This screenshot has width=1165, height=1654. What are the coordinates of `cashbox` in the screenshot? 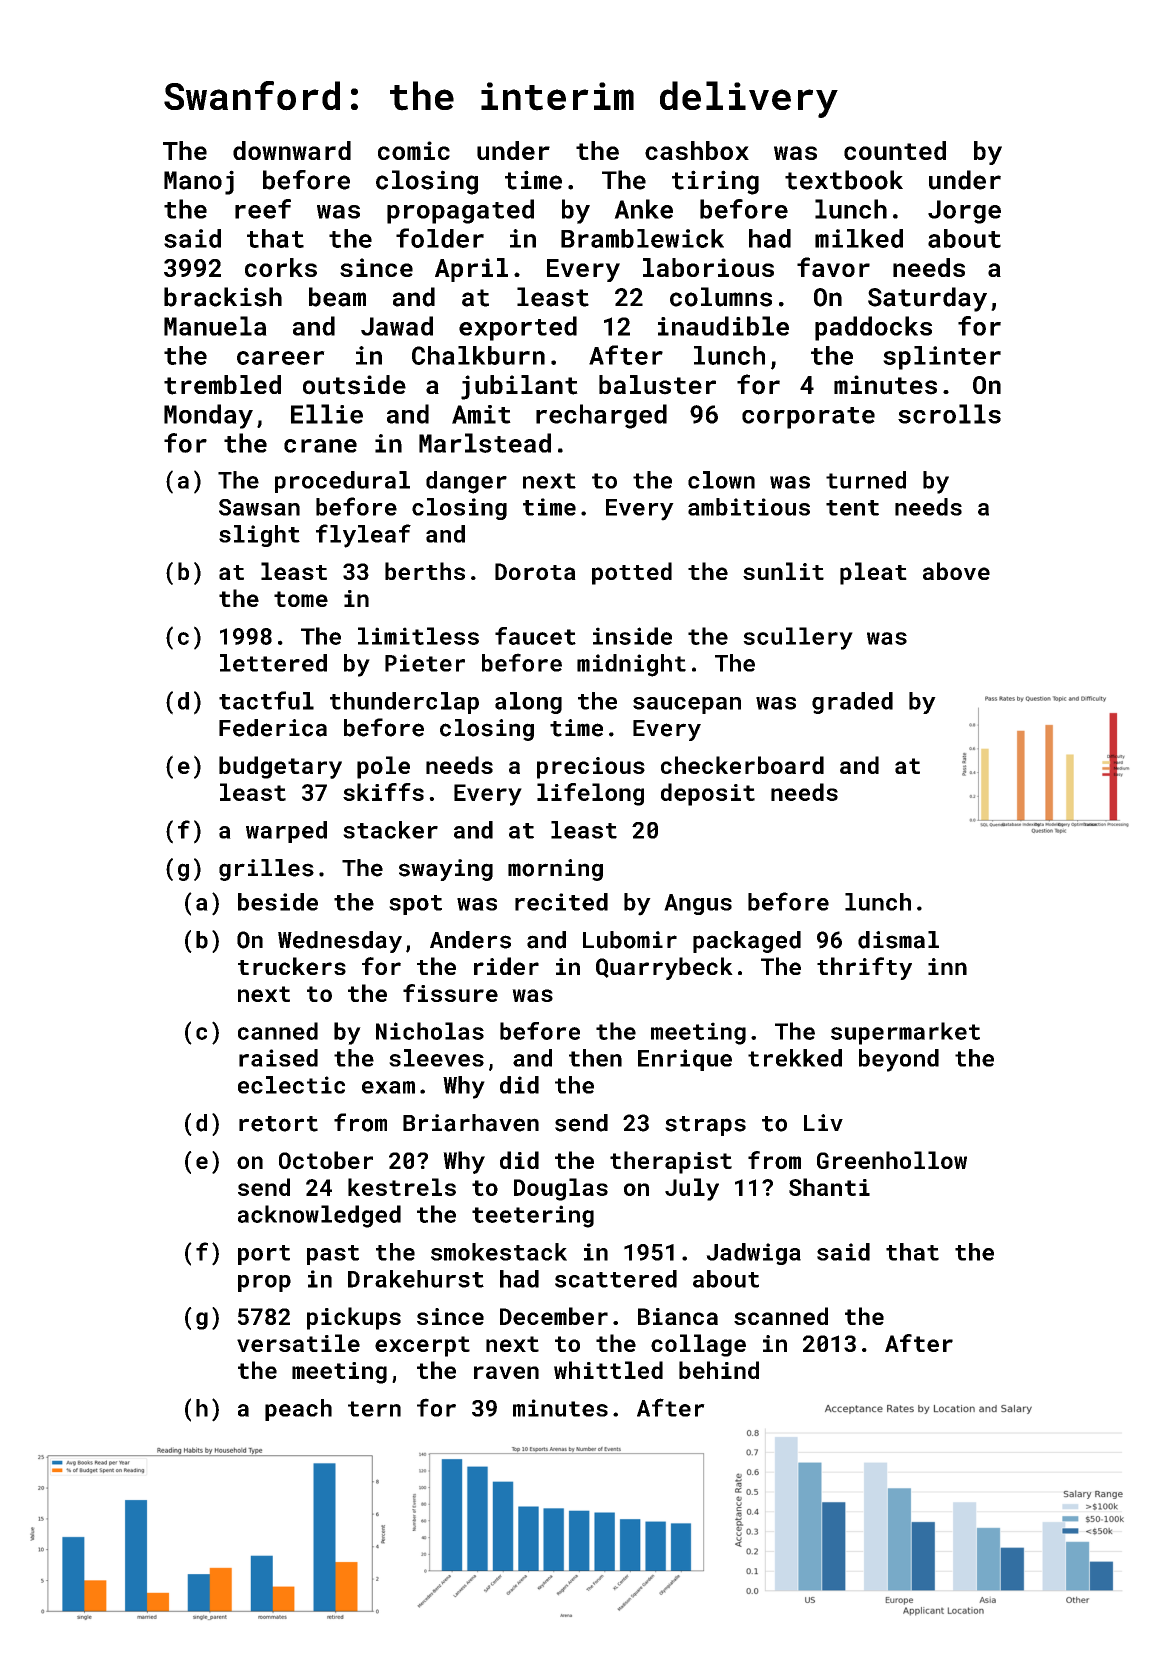 It's located at (697, 150).
